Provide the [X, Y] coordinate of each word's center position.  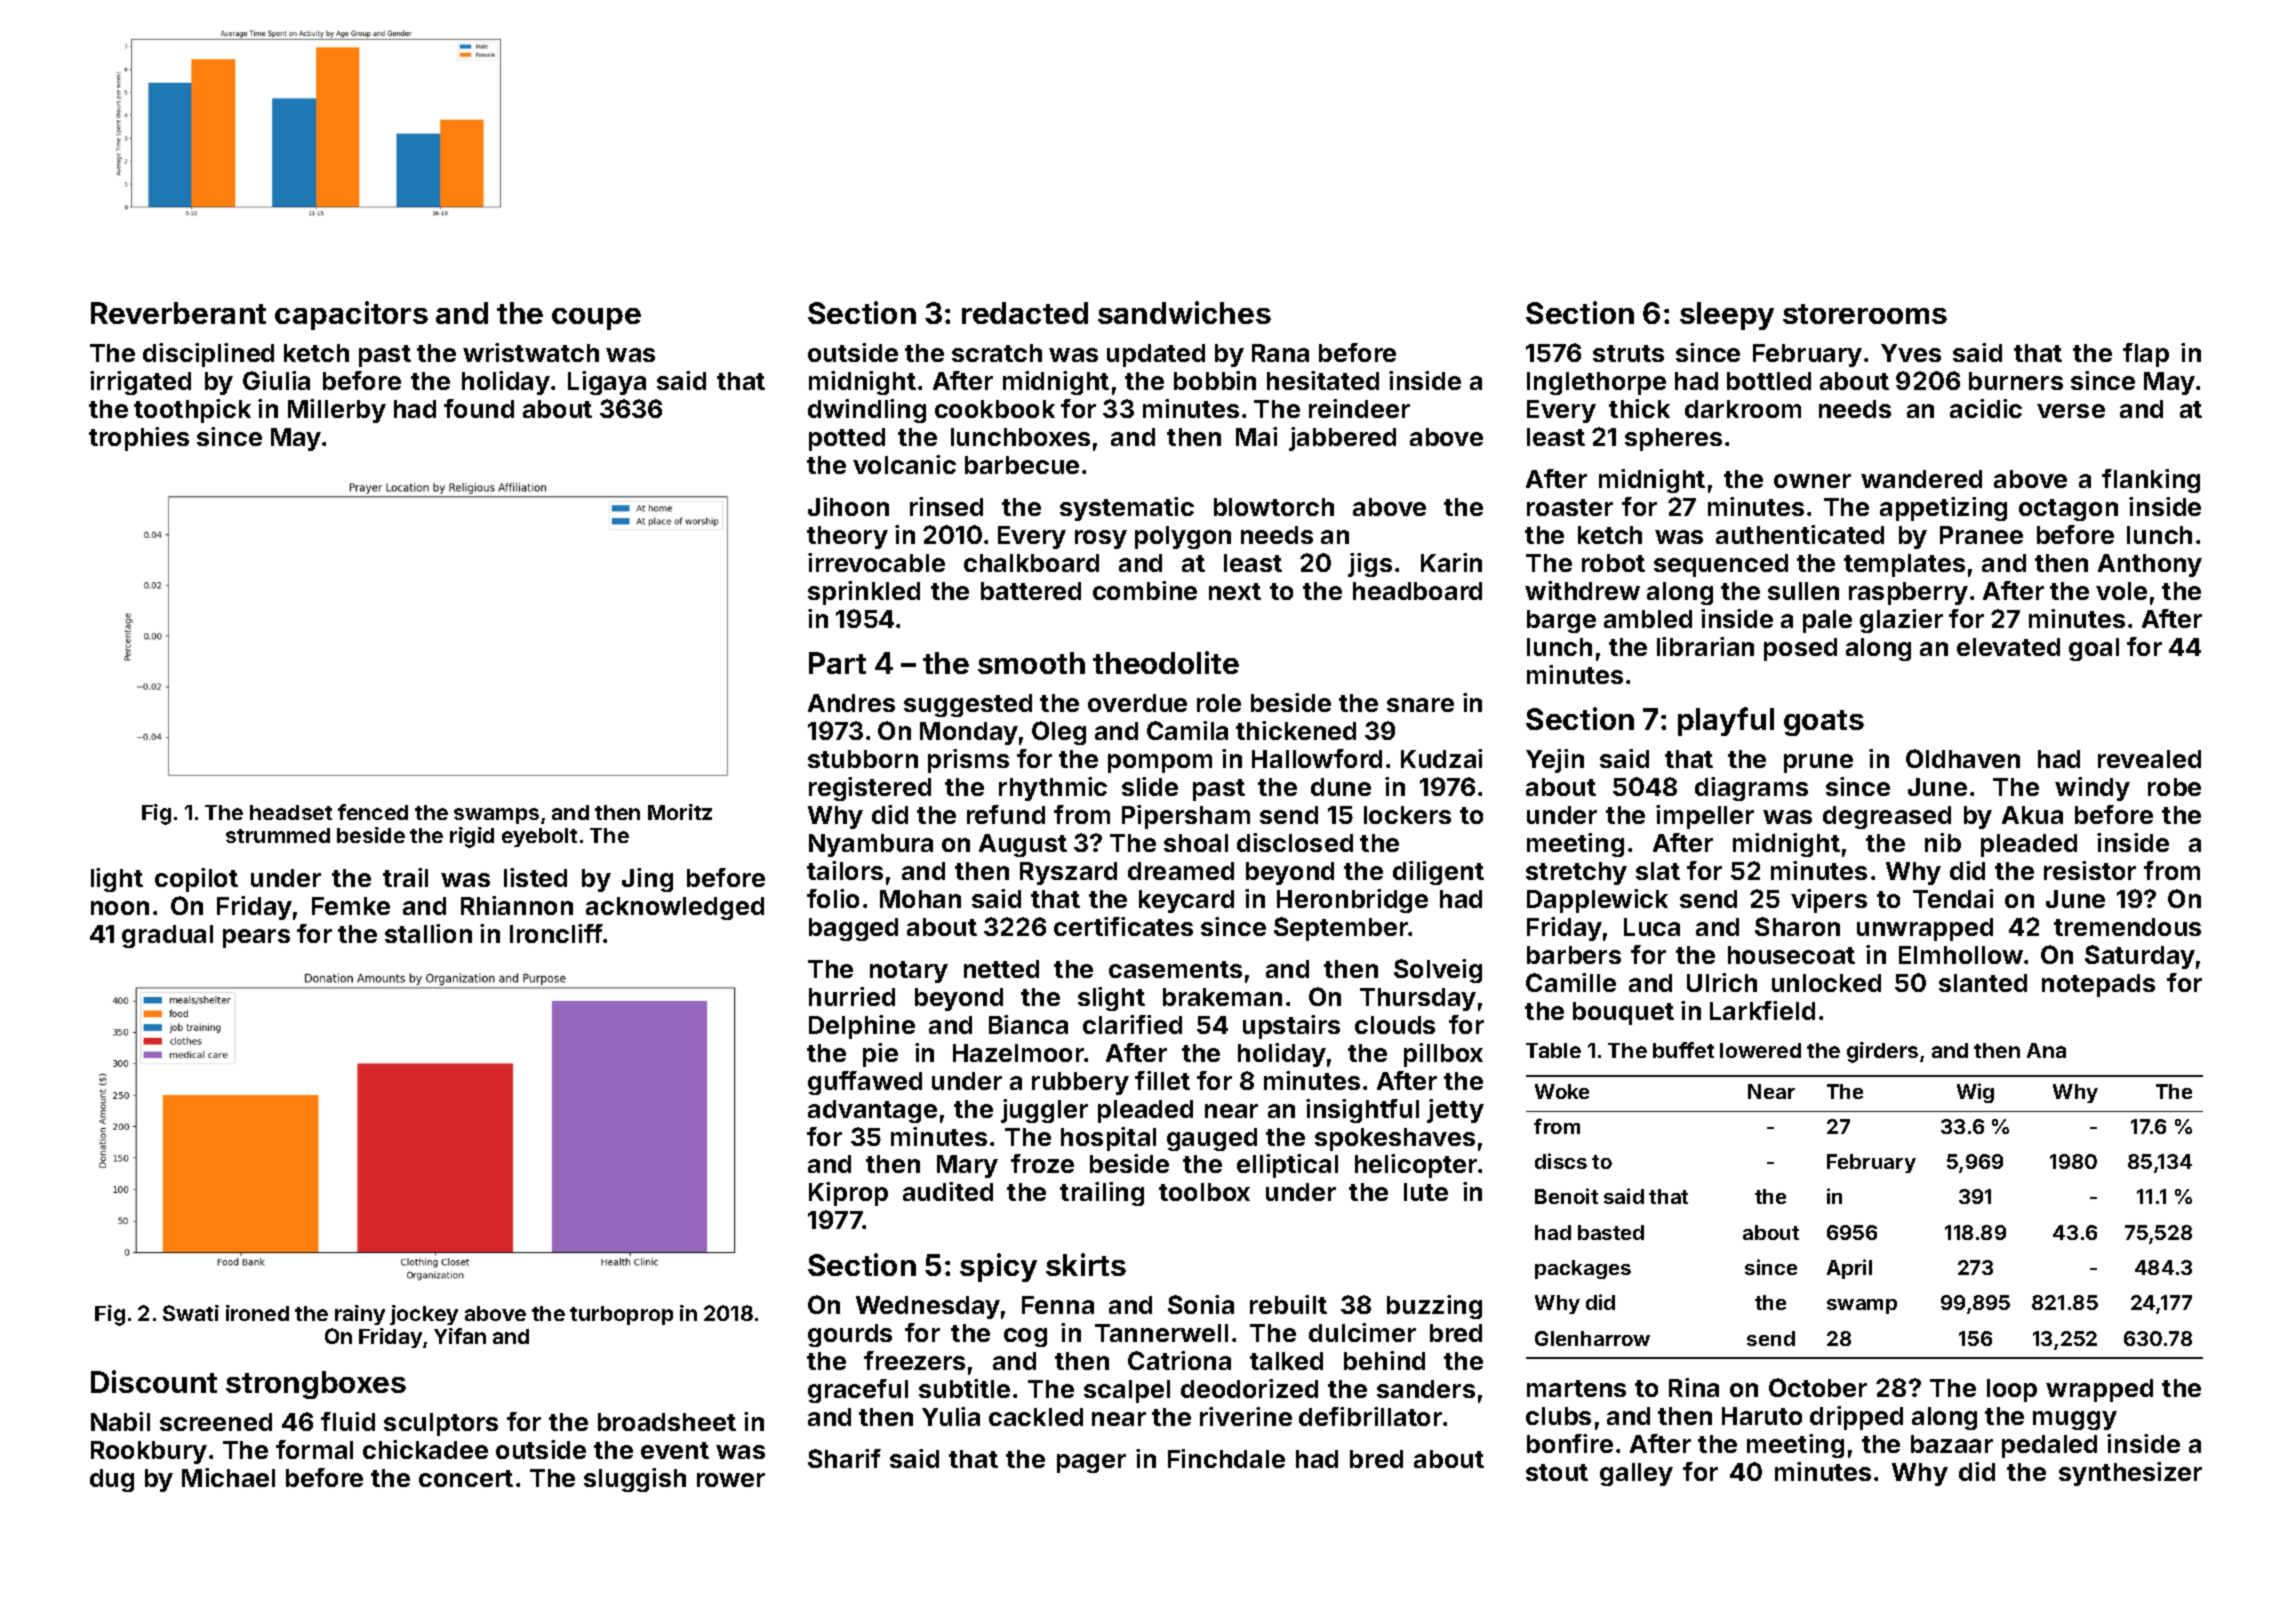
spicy [998, 1267]
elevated [2008, 647]
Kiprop [848, 1194]
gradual [167, 936]
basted [1611, 1232]
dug [112, 1480]
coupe [596, 319]
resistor [2090, 870]
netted [1001, 969]
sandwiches [1184, 312]
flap [2146, 355]
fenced [373, 812]
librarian [1705, 646]
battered [1031, 591]
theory [847, 537]
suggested [968, 705]
